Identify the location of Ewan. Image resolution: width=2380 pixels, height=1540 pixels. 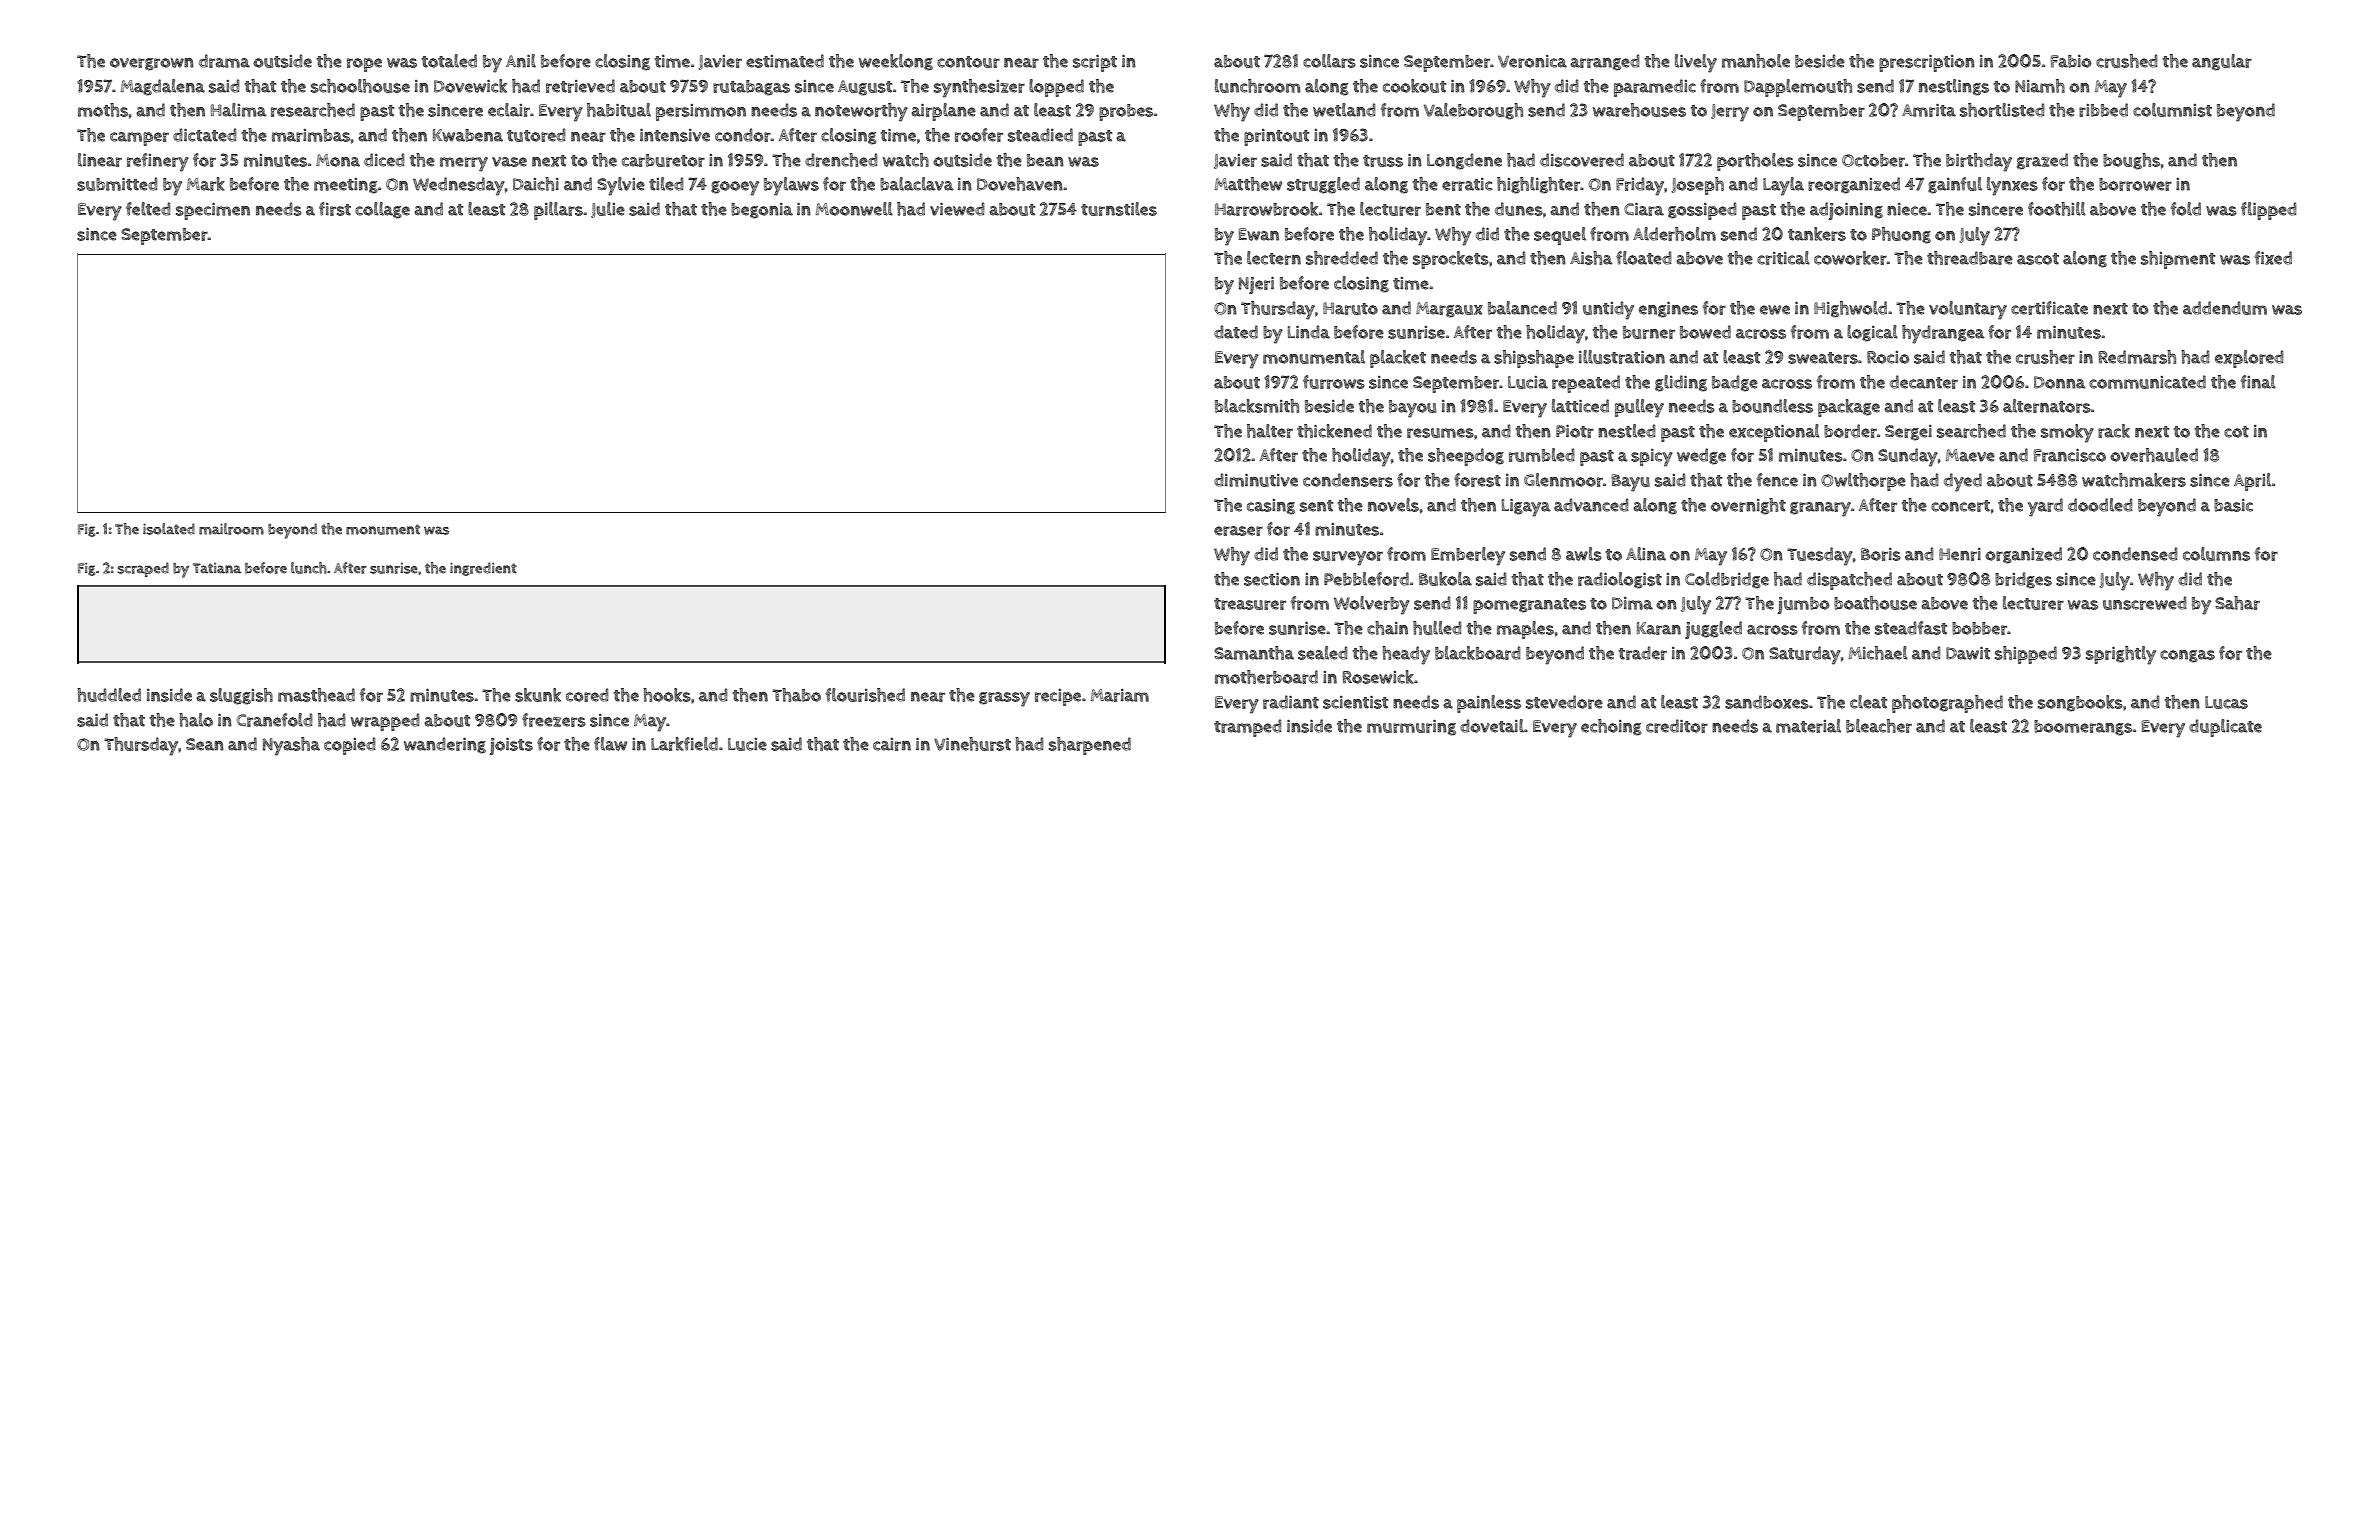
(1259, 234).
